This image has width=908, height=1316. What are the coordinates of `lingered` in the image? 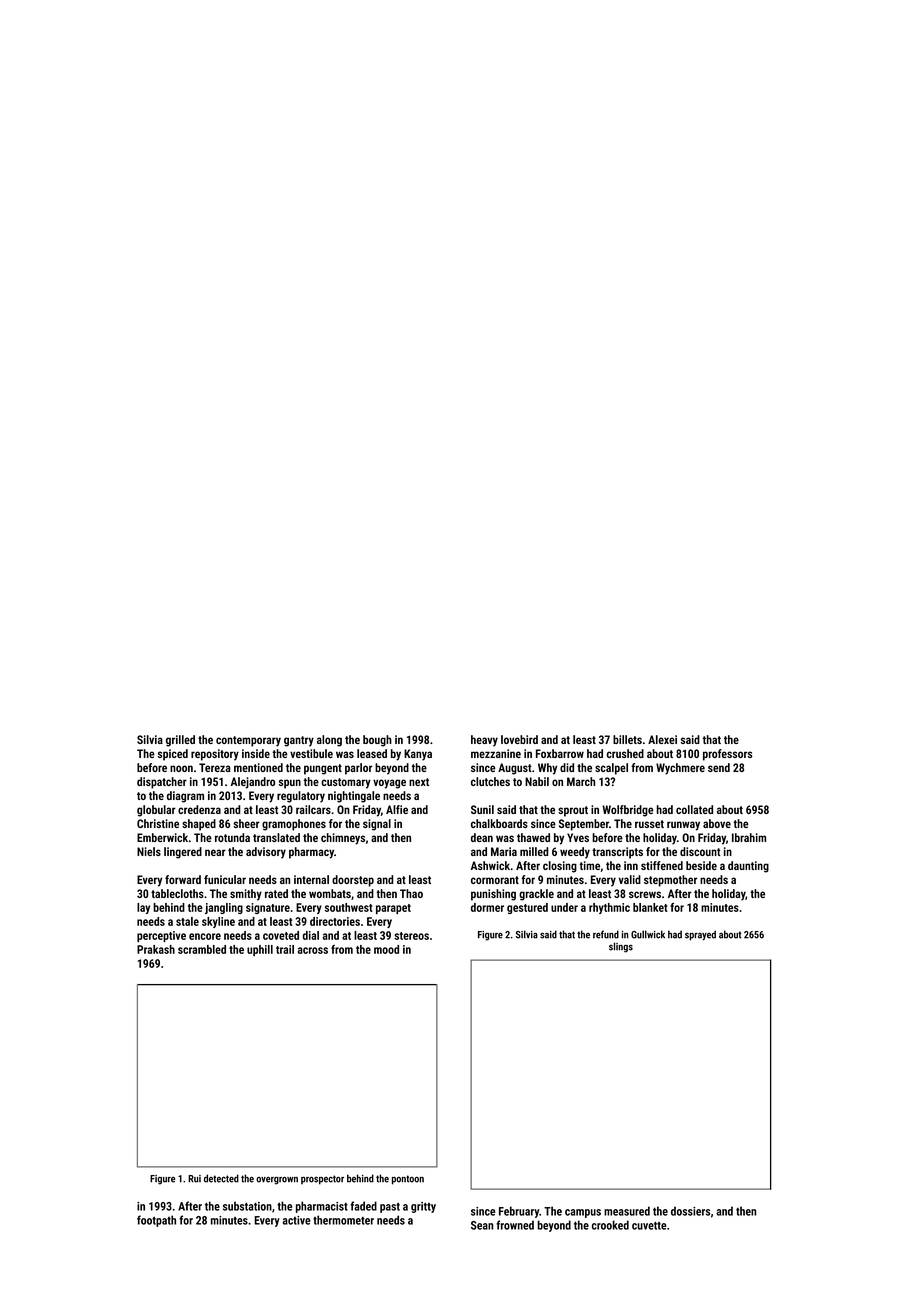 It's located at (183, 853).
